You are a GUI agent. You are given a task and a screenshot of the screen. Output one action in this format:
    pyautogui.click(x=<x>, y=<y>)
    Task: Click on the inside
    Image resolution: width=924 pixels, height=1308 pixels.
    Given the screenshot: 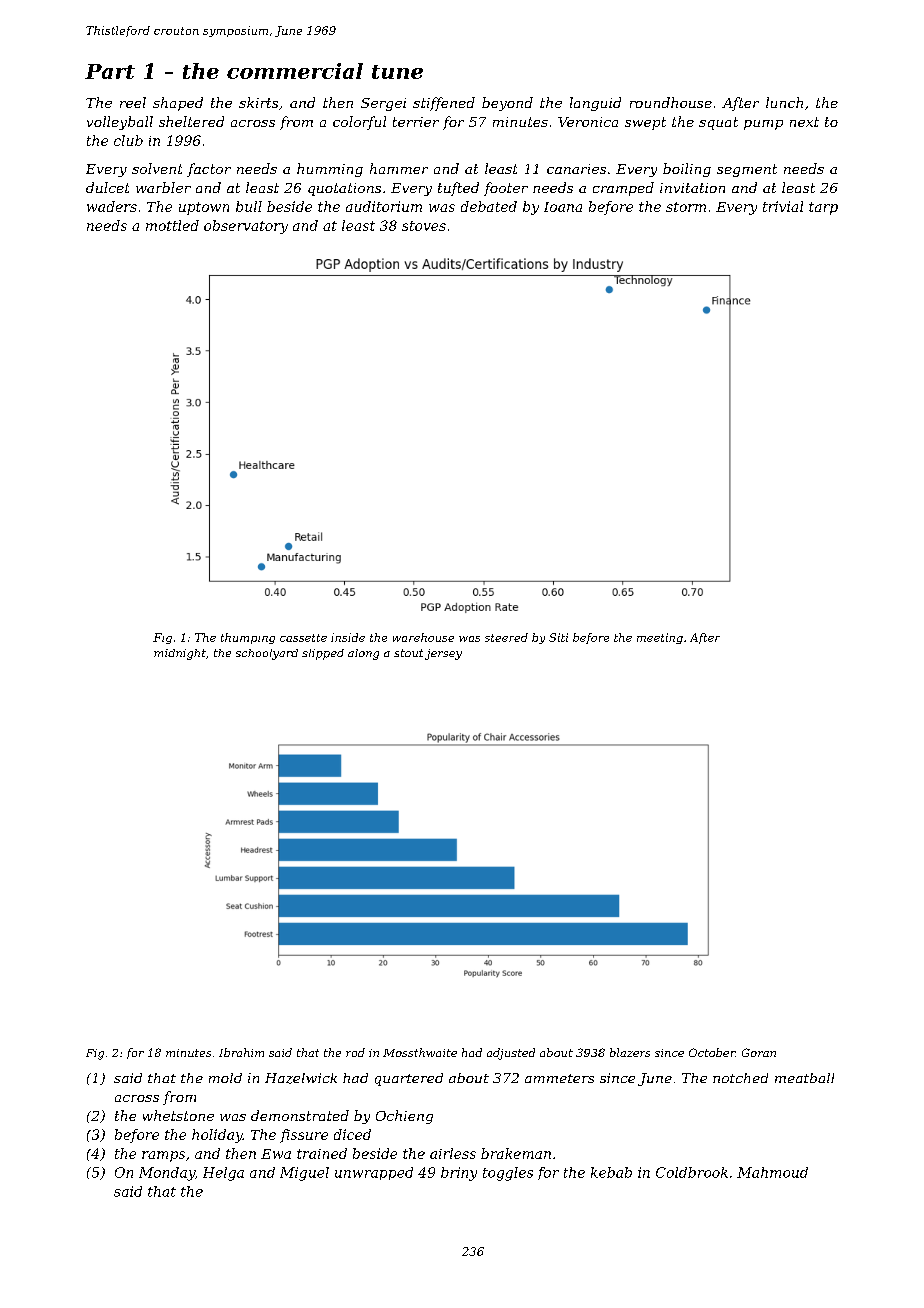 What is the action you would take?
    pyautogui.click(x=348, y=637)
